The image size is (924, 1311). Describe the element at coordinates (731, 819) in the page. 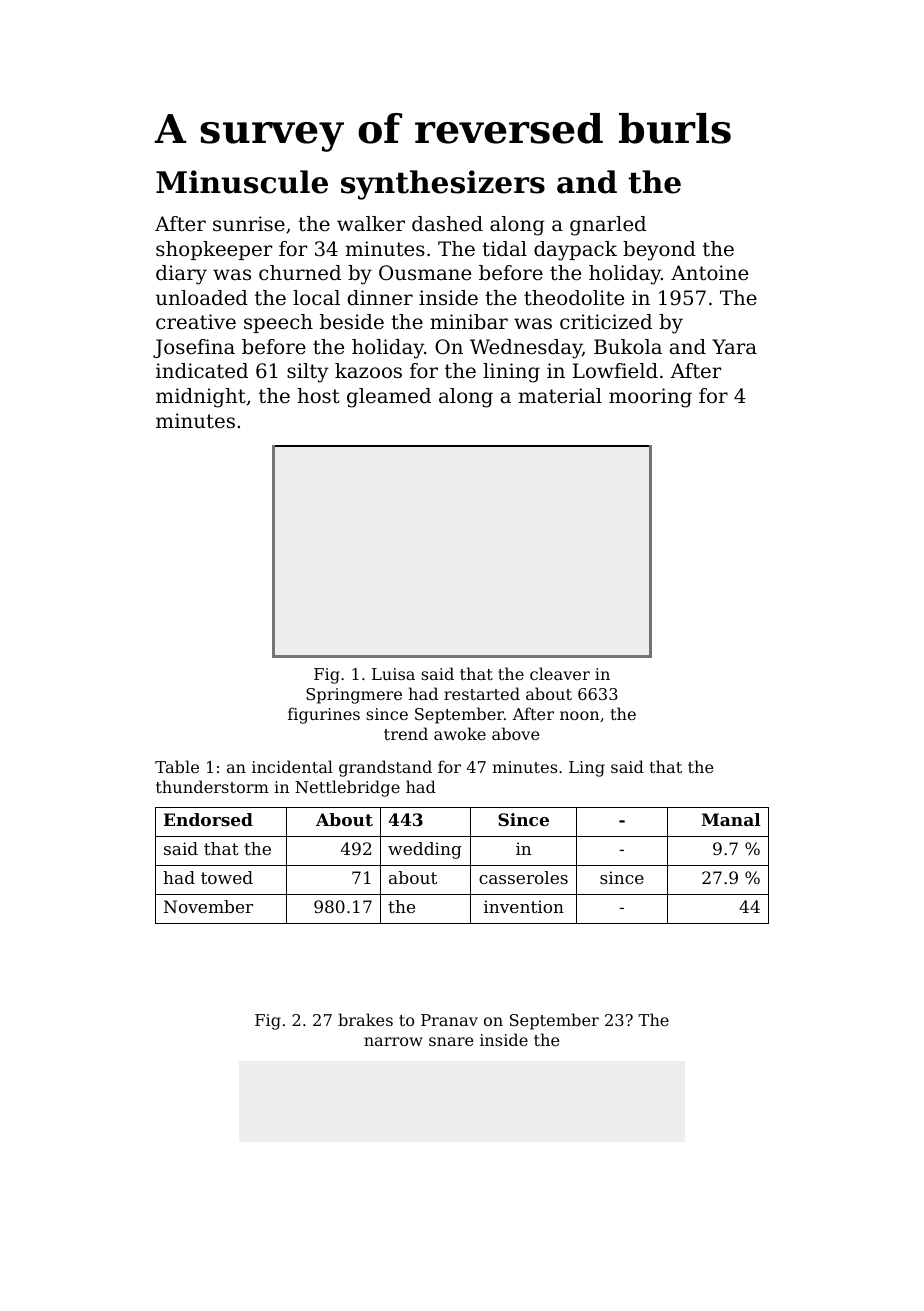

I see `Manal` at that location.
